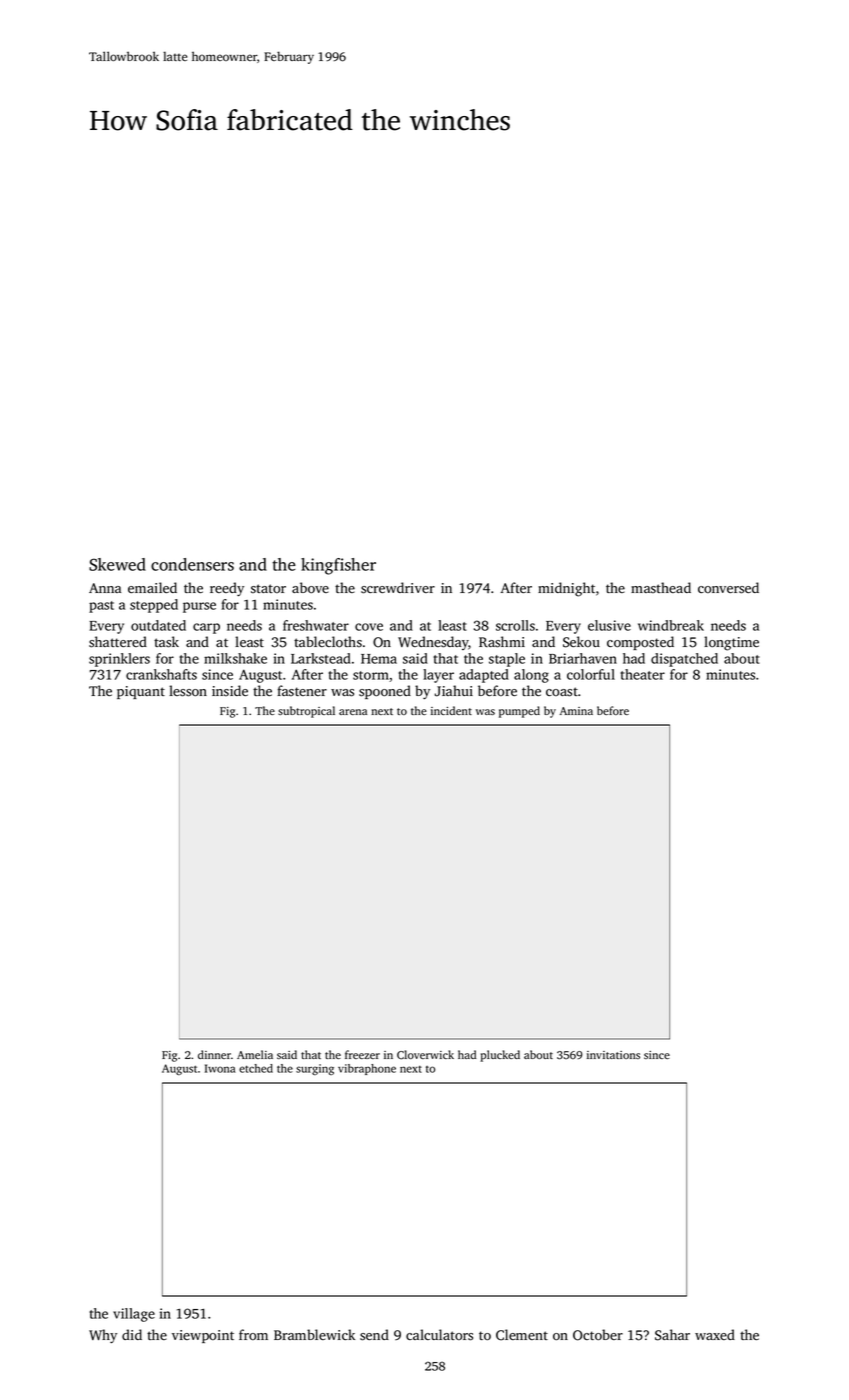 The height and width of the page is (1400, 849). Describe the element at coordinates (728, 588) in the page. I see `conversed` at that location.
